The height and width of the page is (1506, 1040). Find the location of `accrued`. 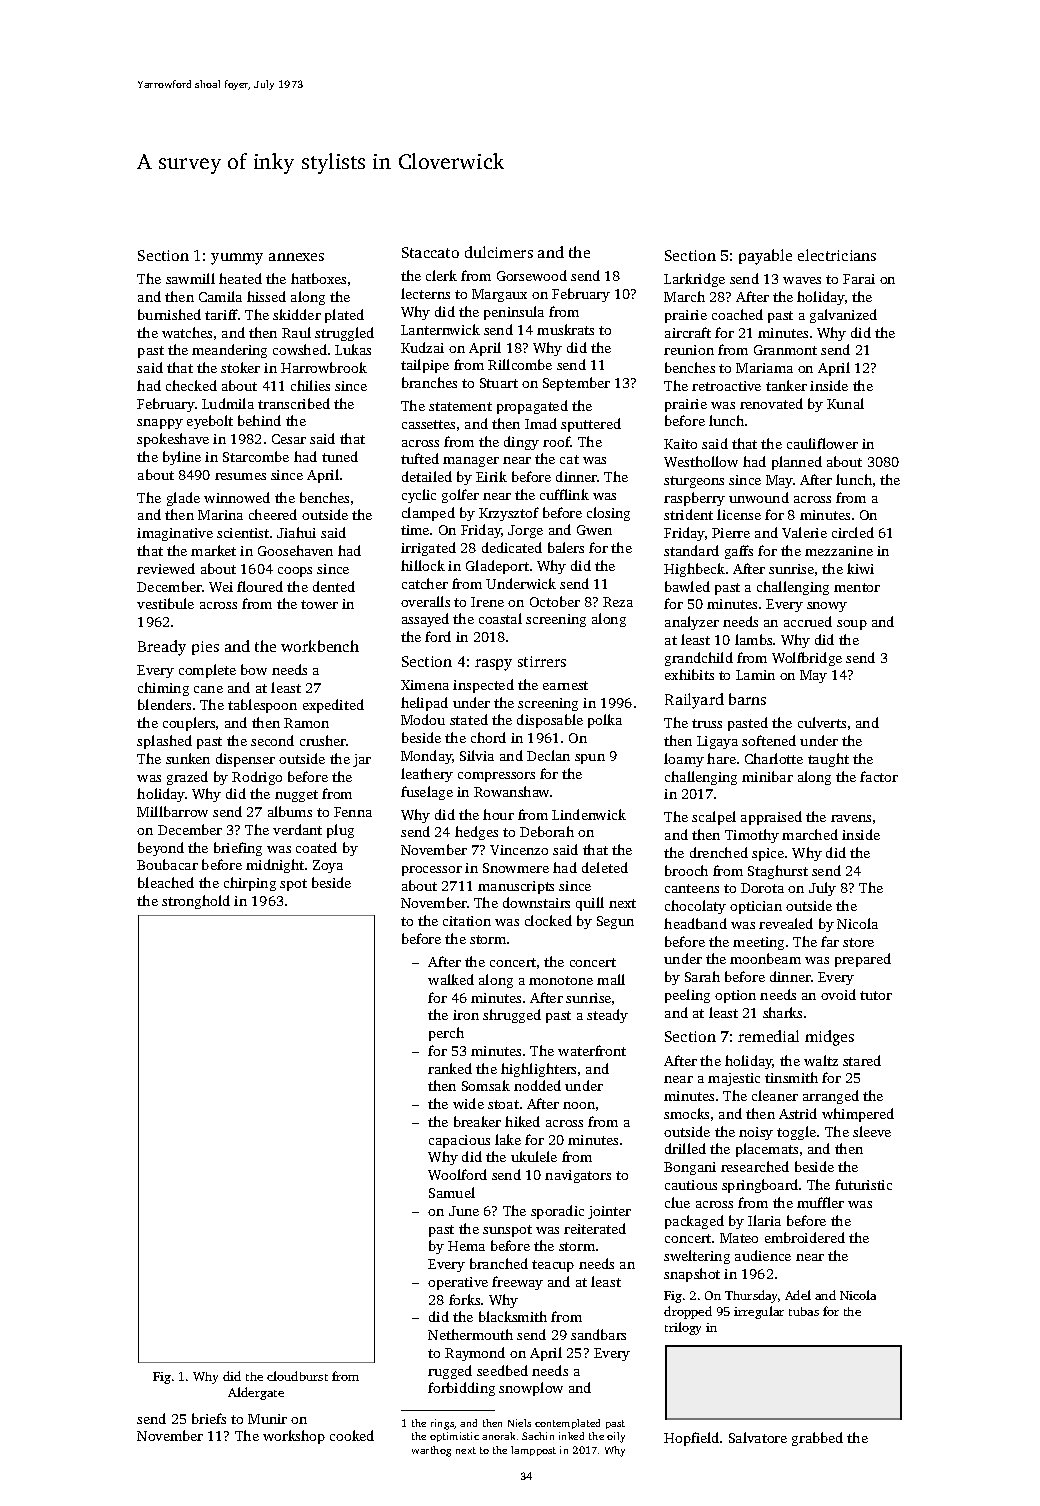

accrued is located at coordinates (808, 621).
